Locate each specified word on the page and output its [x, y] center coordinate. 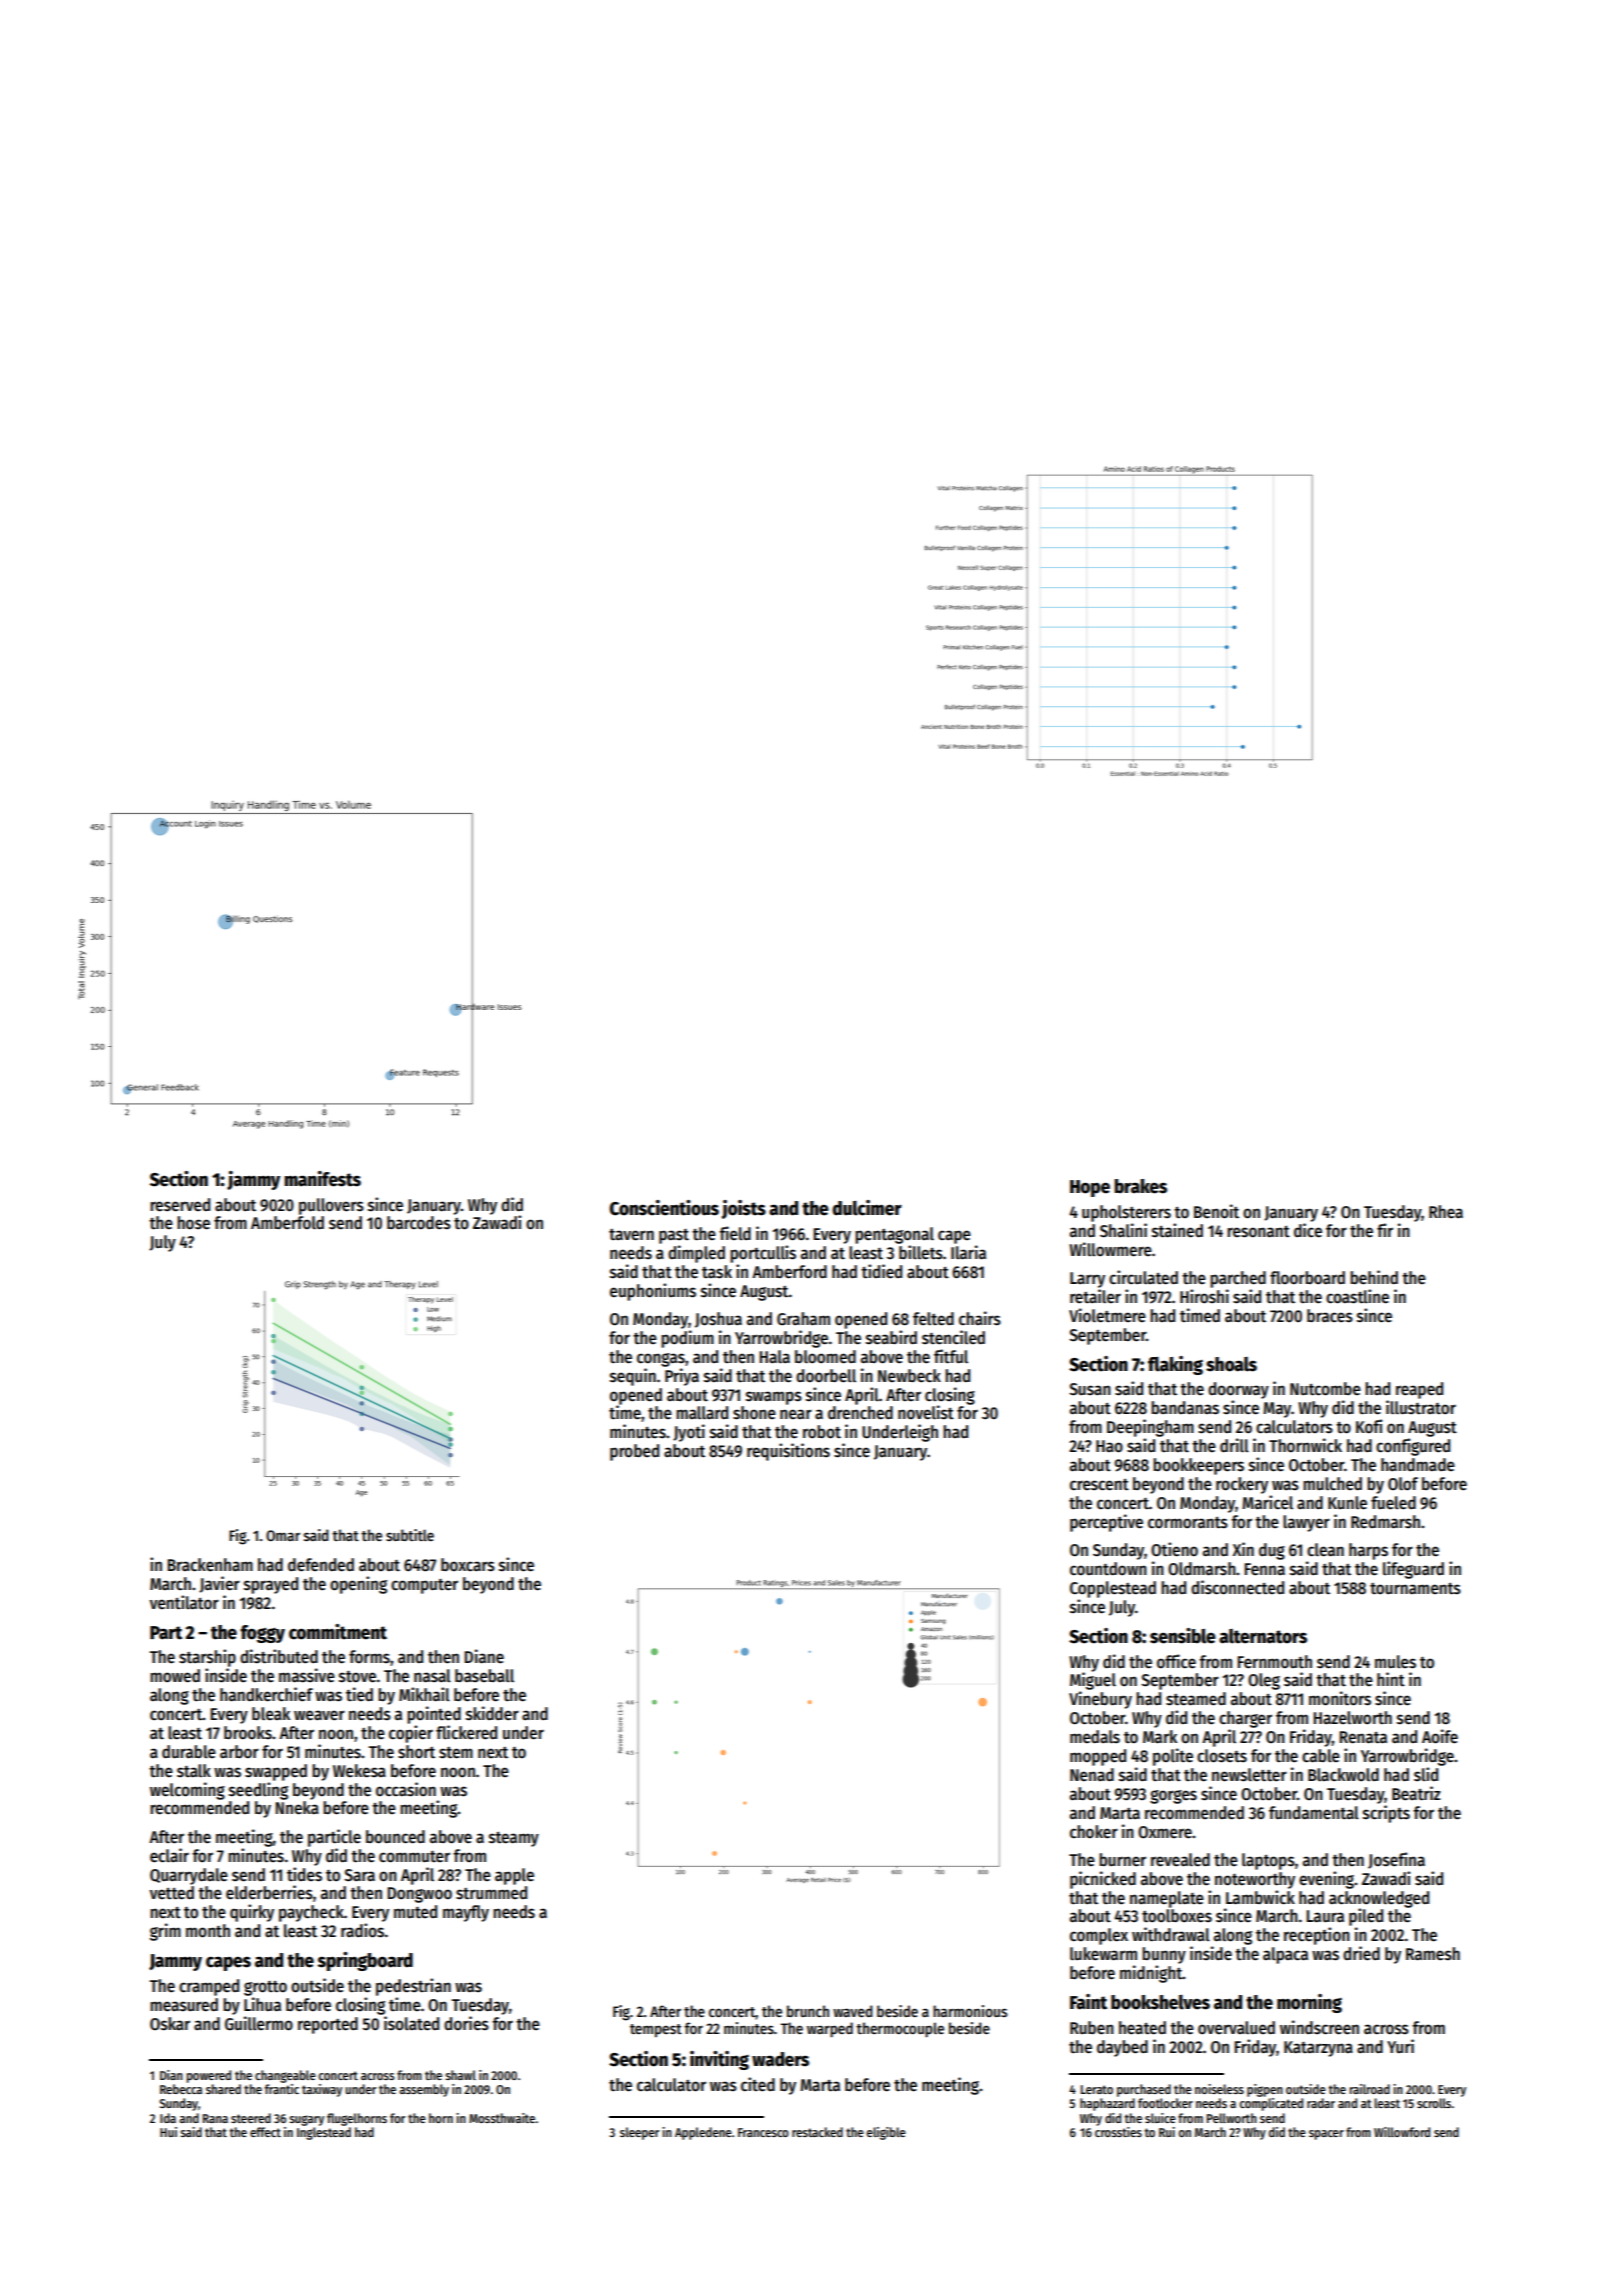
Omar [283, 1535]
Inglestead [324, 2133]
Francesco [763, 2132]
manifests [322, 1179]
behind [1374, 1277]
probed [634, 1452]
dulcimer [867, 1208]
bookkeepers [1198, 1466]
